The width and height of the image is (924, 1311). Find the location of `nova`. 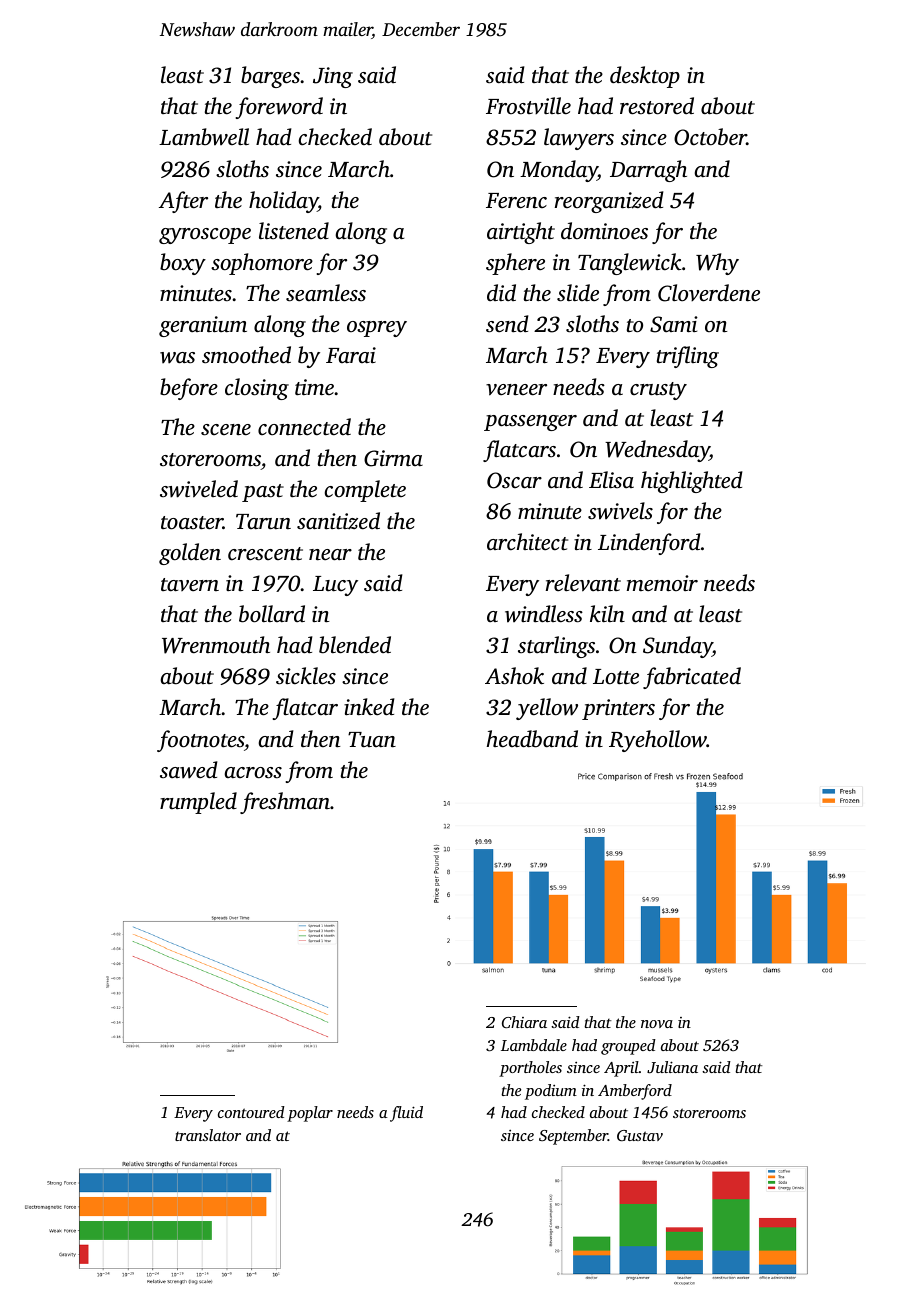

nova is located at coordinates (657, 1024).
